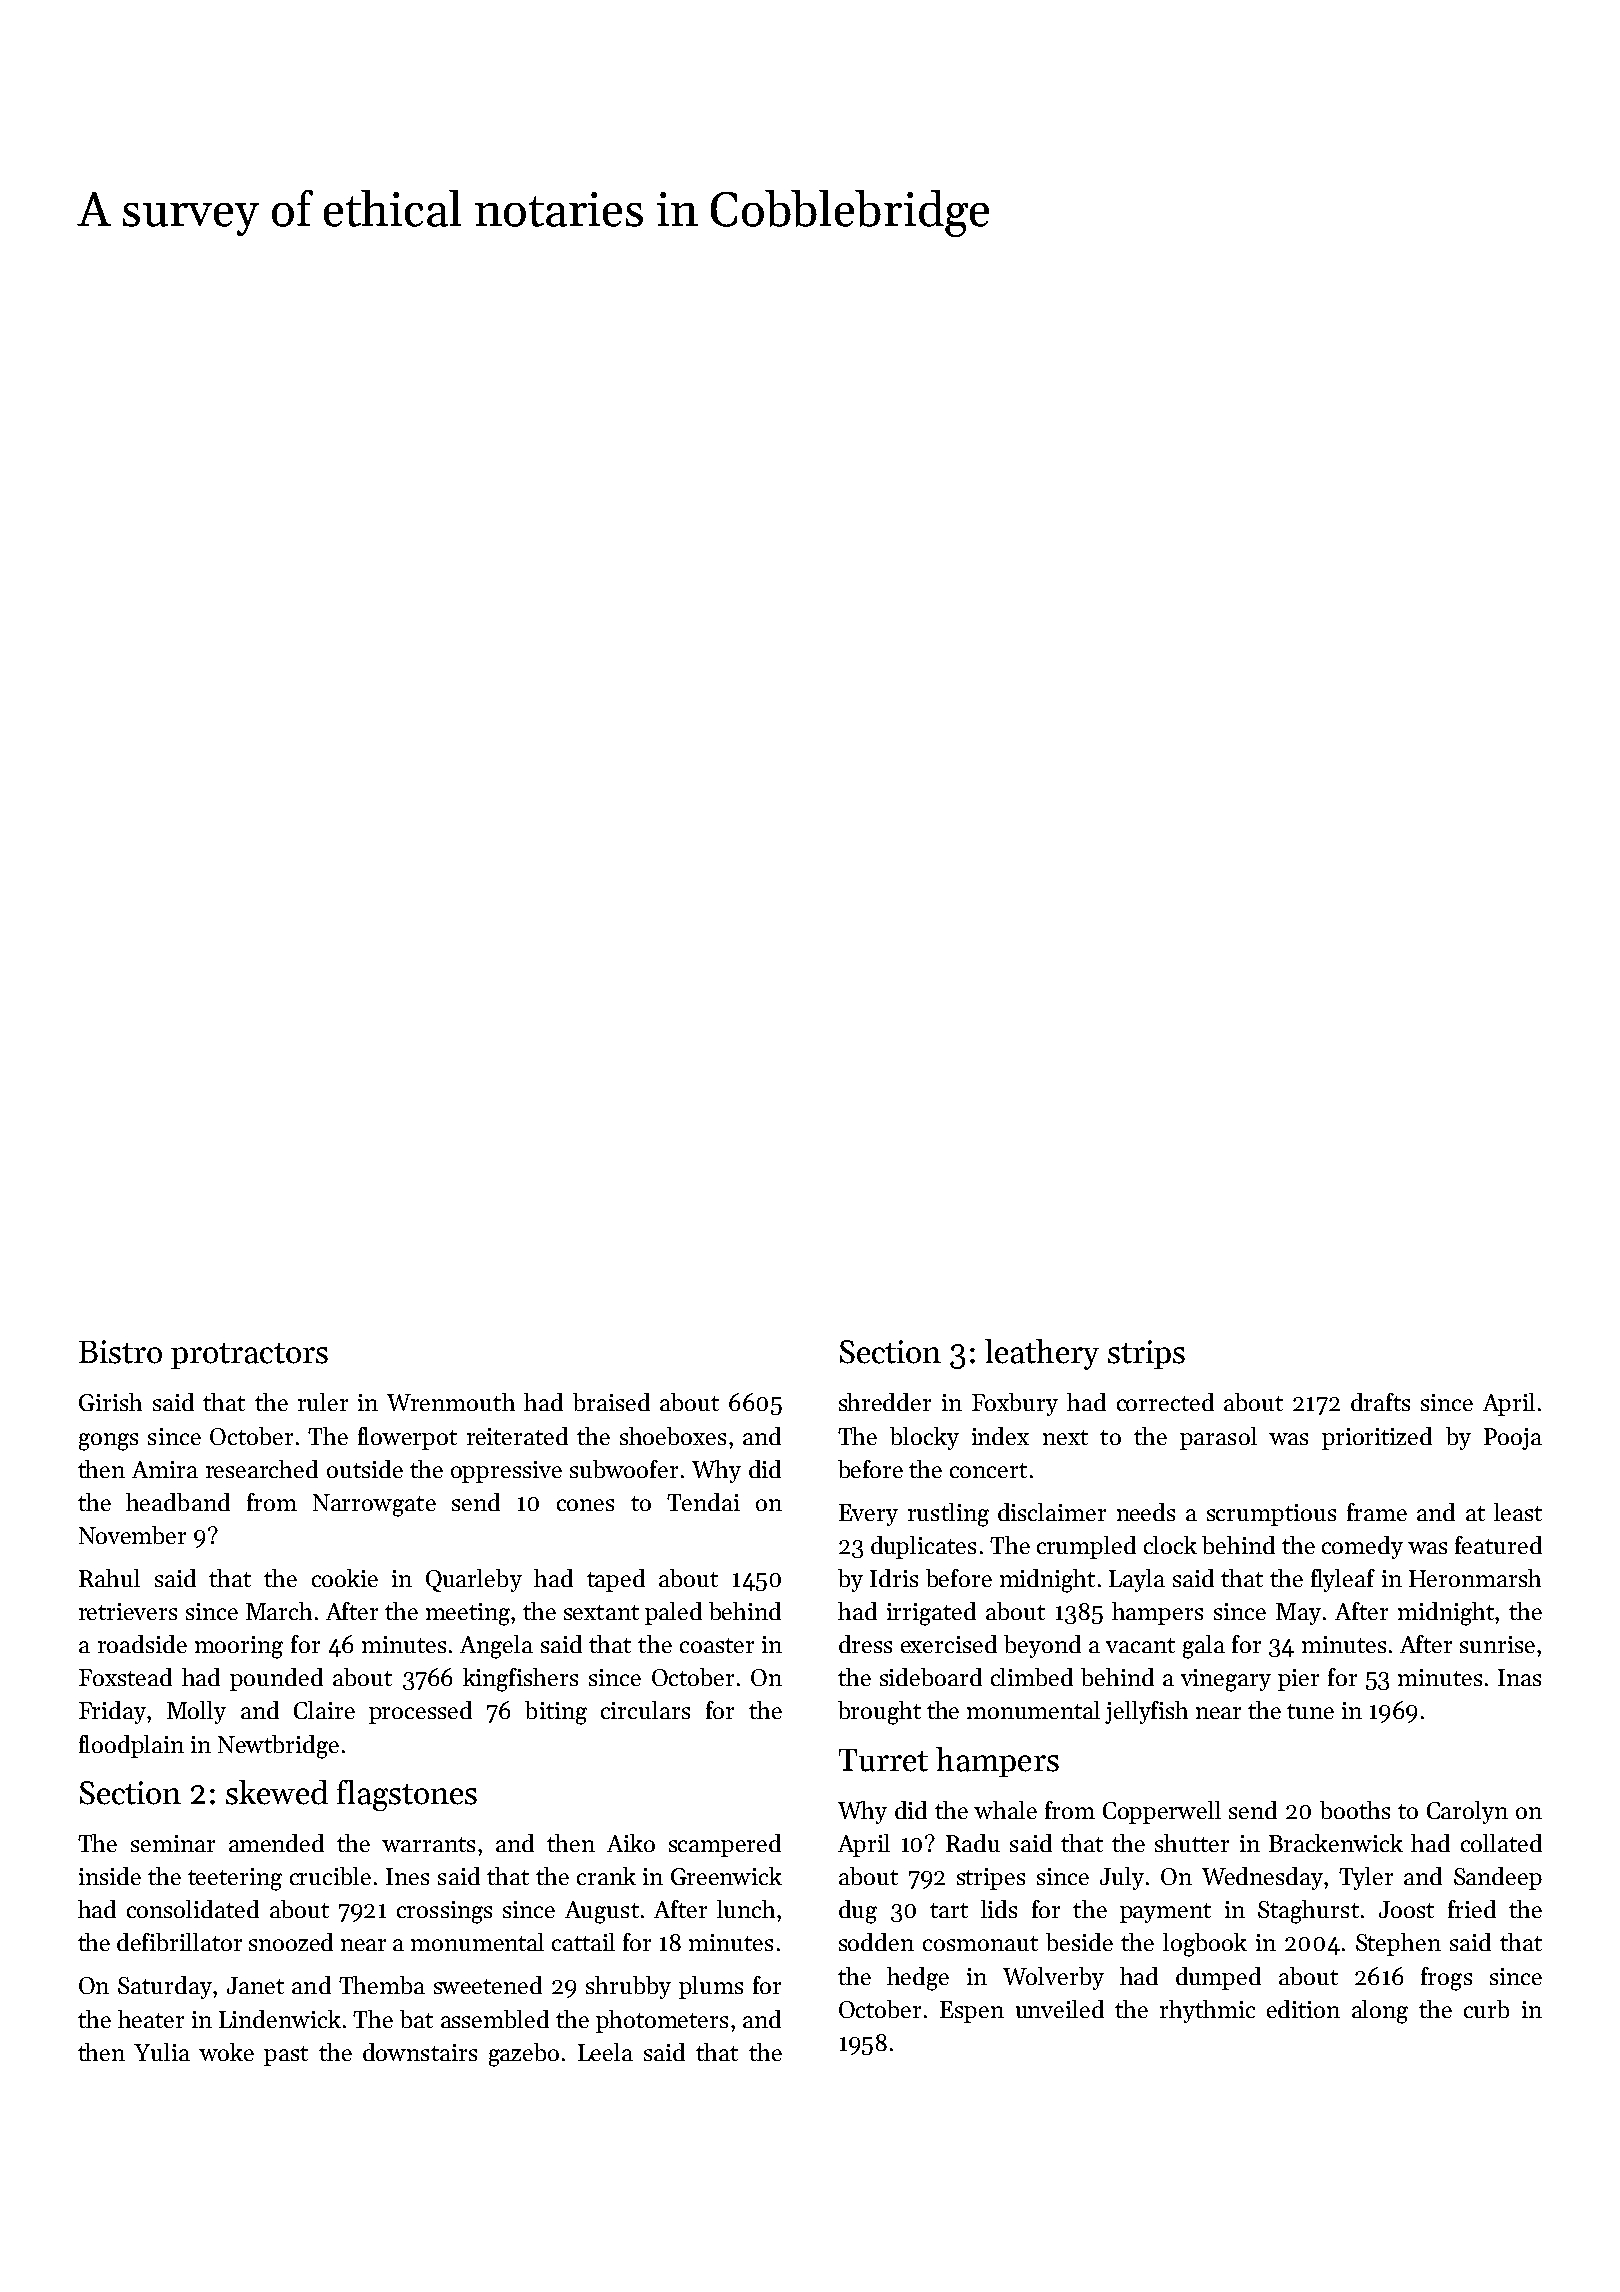 This screenshot has width=1620, height=2292. Describe the element at coordinates (605, 2052) in the screenshot. I see `Leela` at that location.
